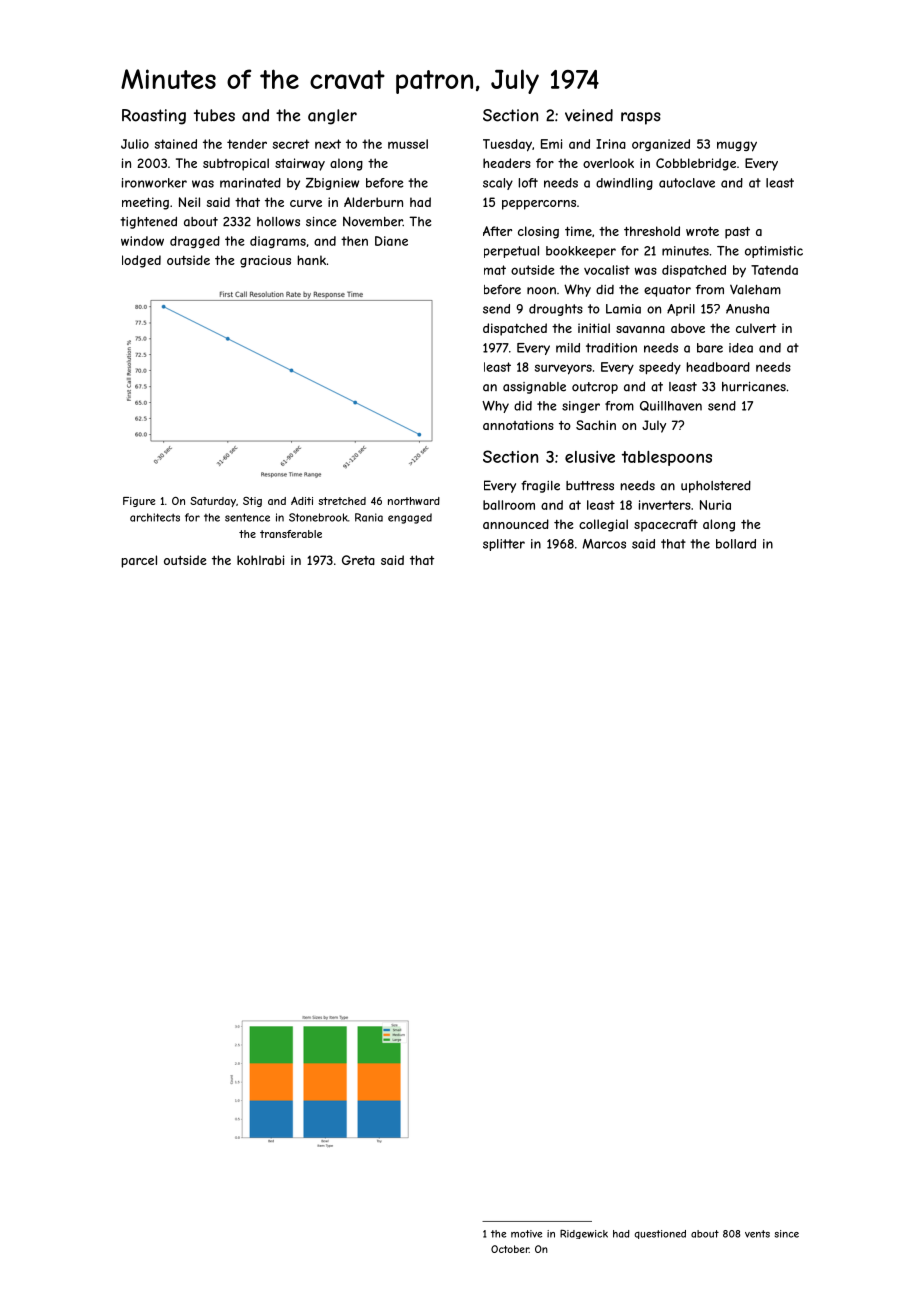  What do you see at coordinates (716, 486) in the page?
I see `upholstered` at bounding box center [716, 486].
